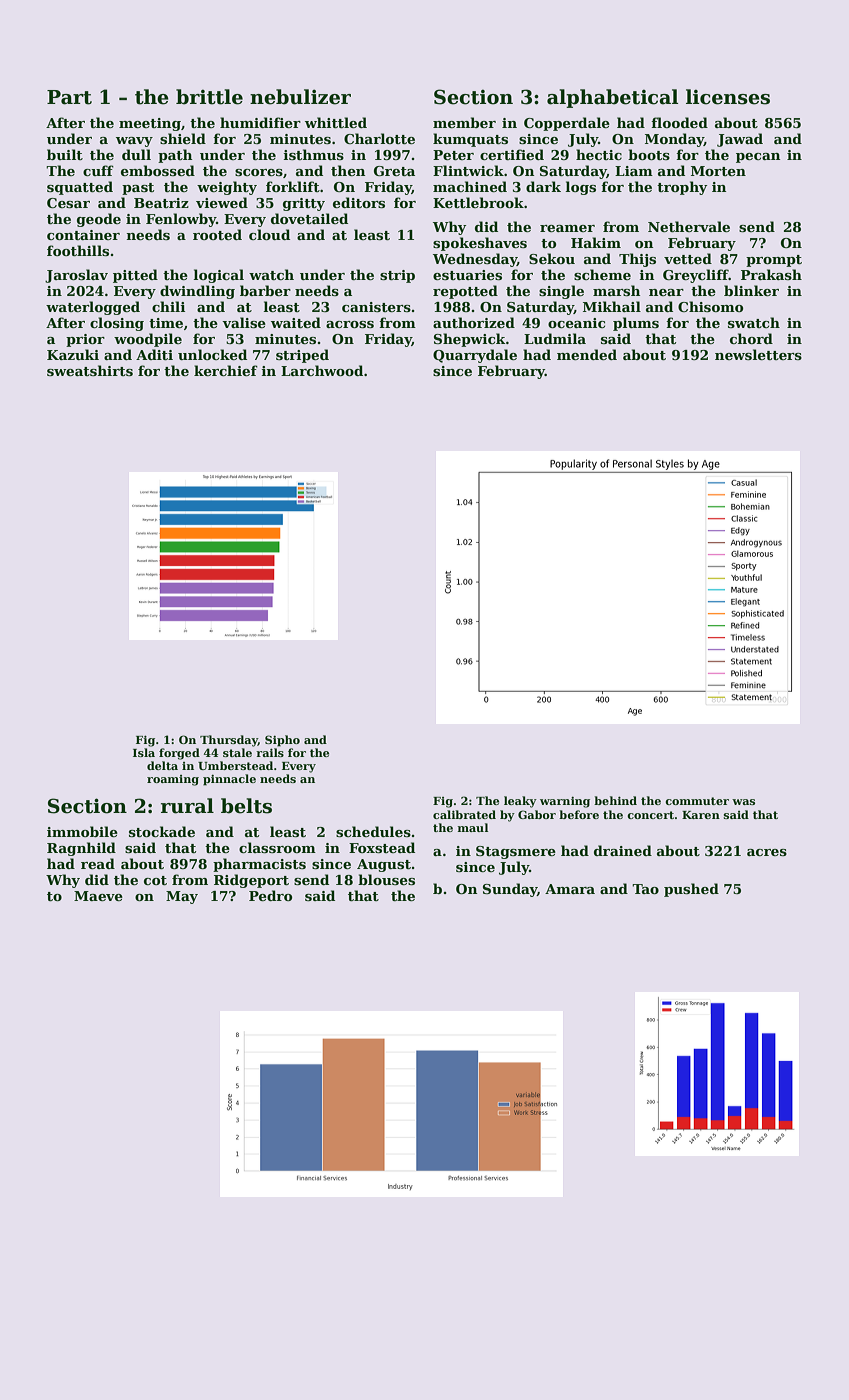 Image resolution: width=849 pixels, height=1400 pixels. Describe the element at coordinates (710, 306) in the screenshot. I see `Chisomo` at that location.
